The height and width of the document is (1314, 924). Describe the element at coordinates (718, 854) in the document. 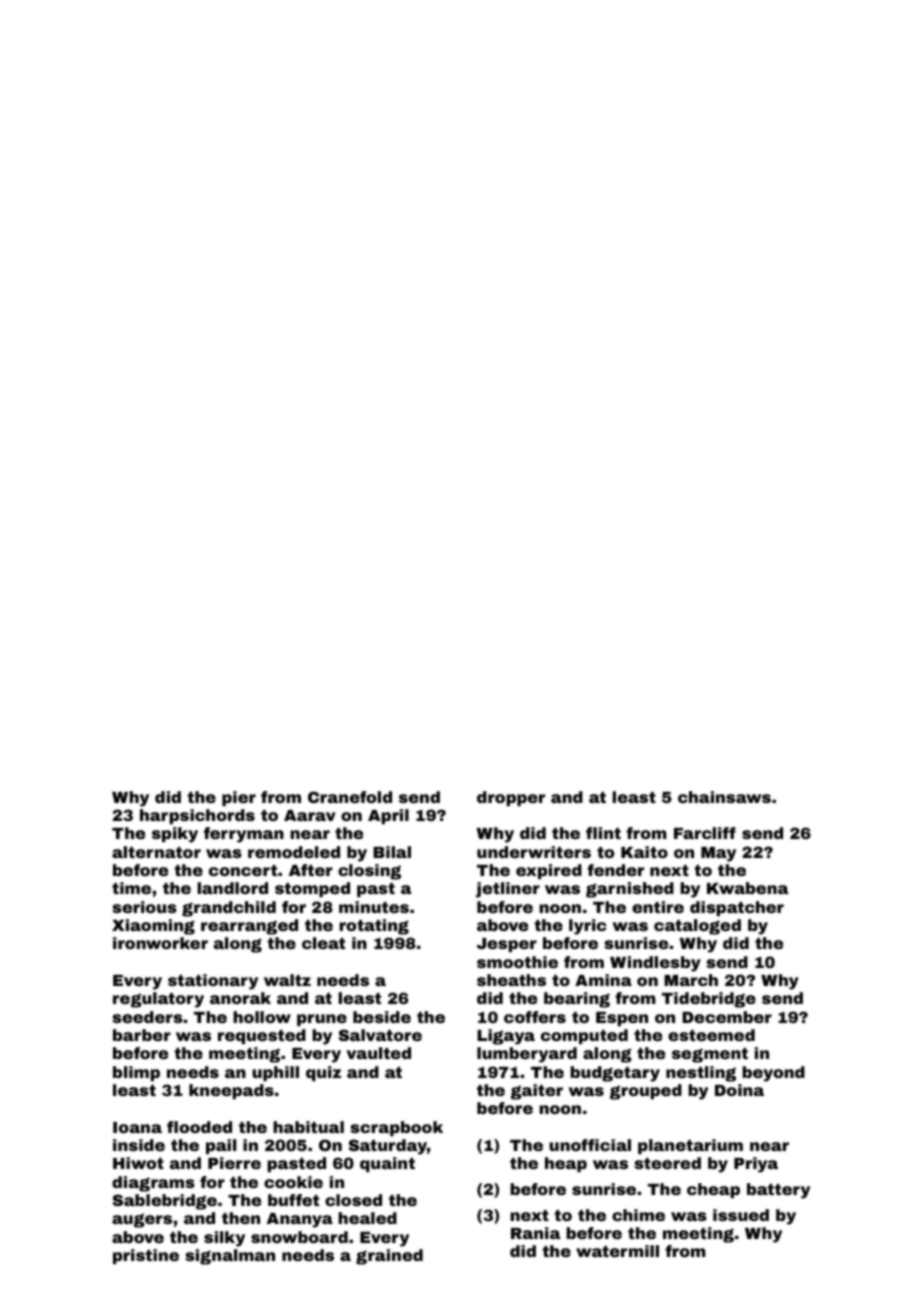

I see `May` at that location.
